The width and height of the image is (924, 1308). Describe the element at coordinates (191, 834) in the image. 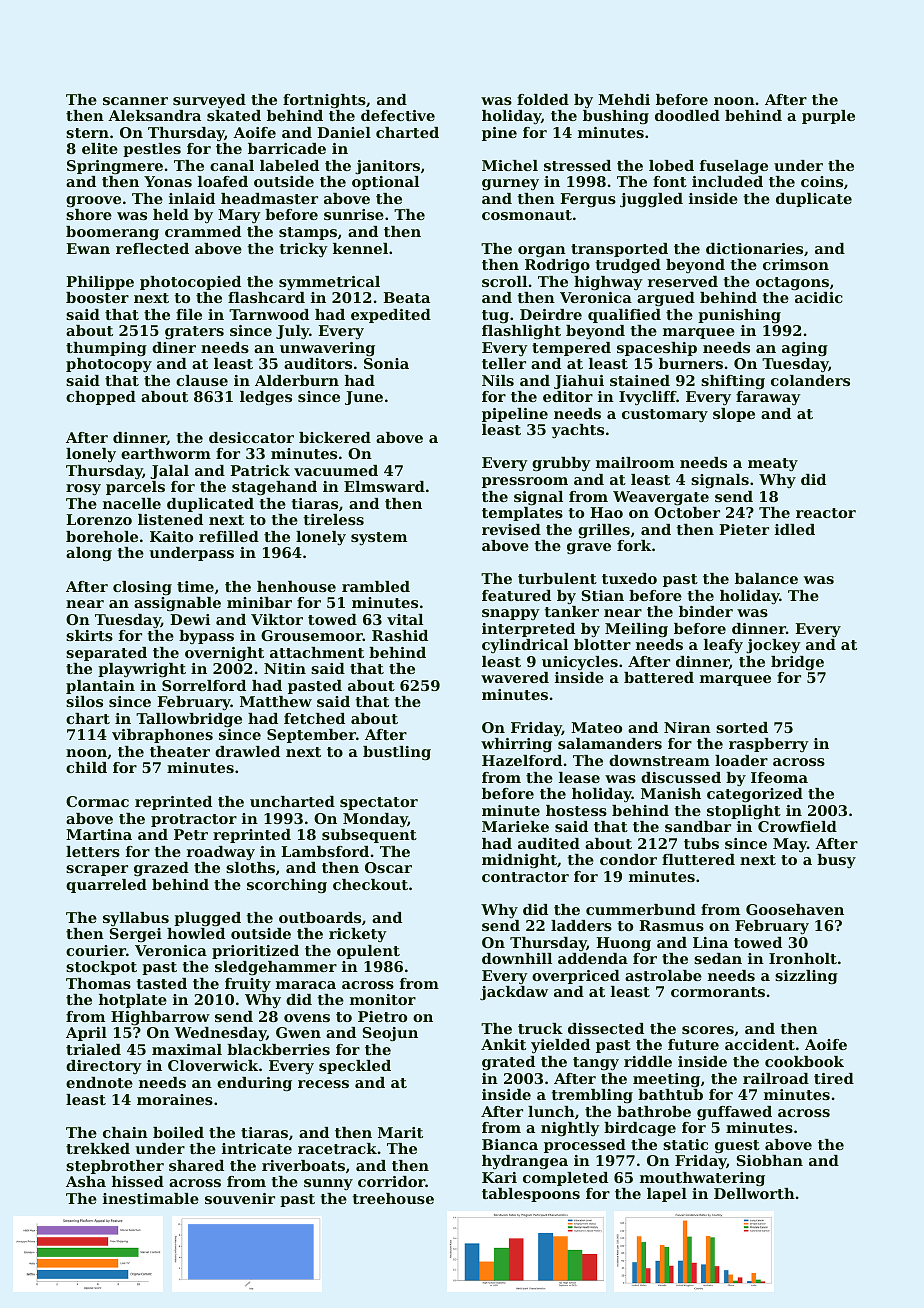

I see `Petr` at that location.
